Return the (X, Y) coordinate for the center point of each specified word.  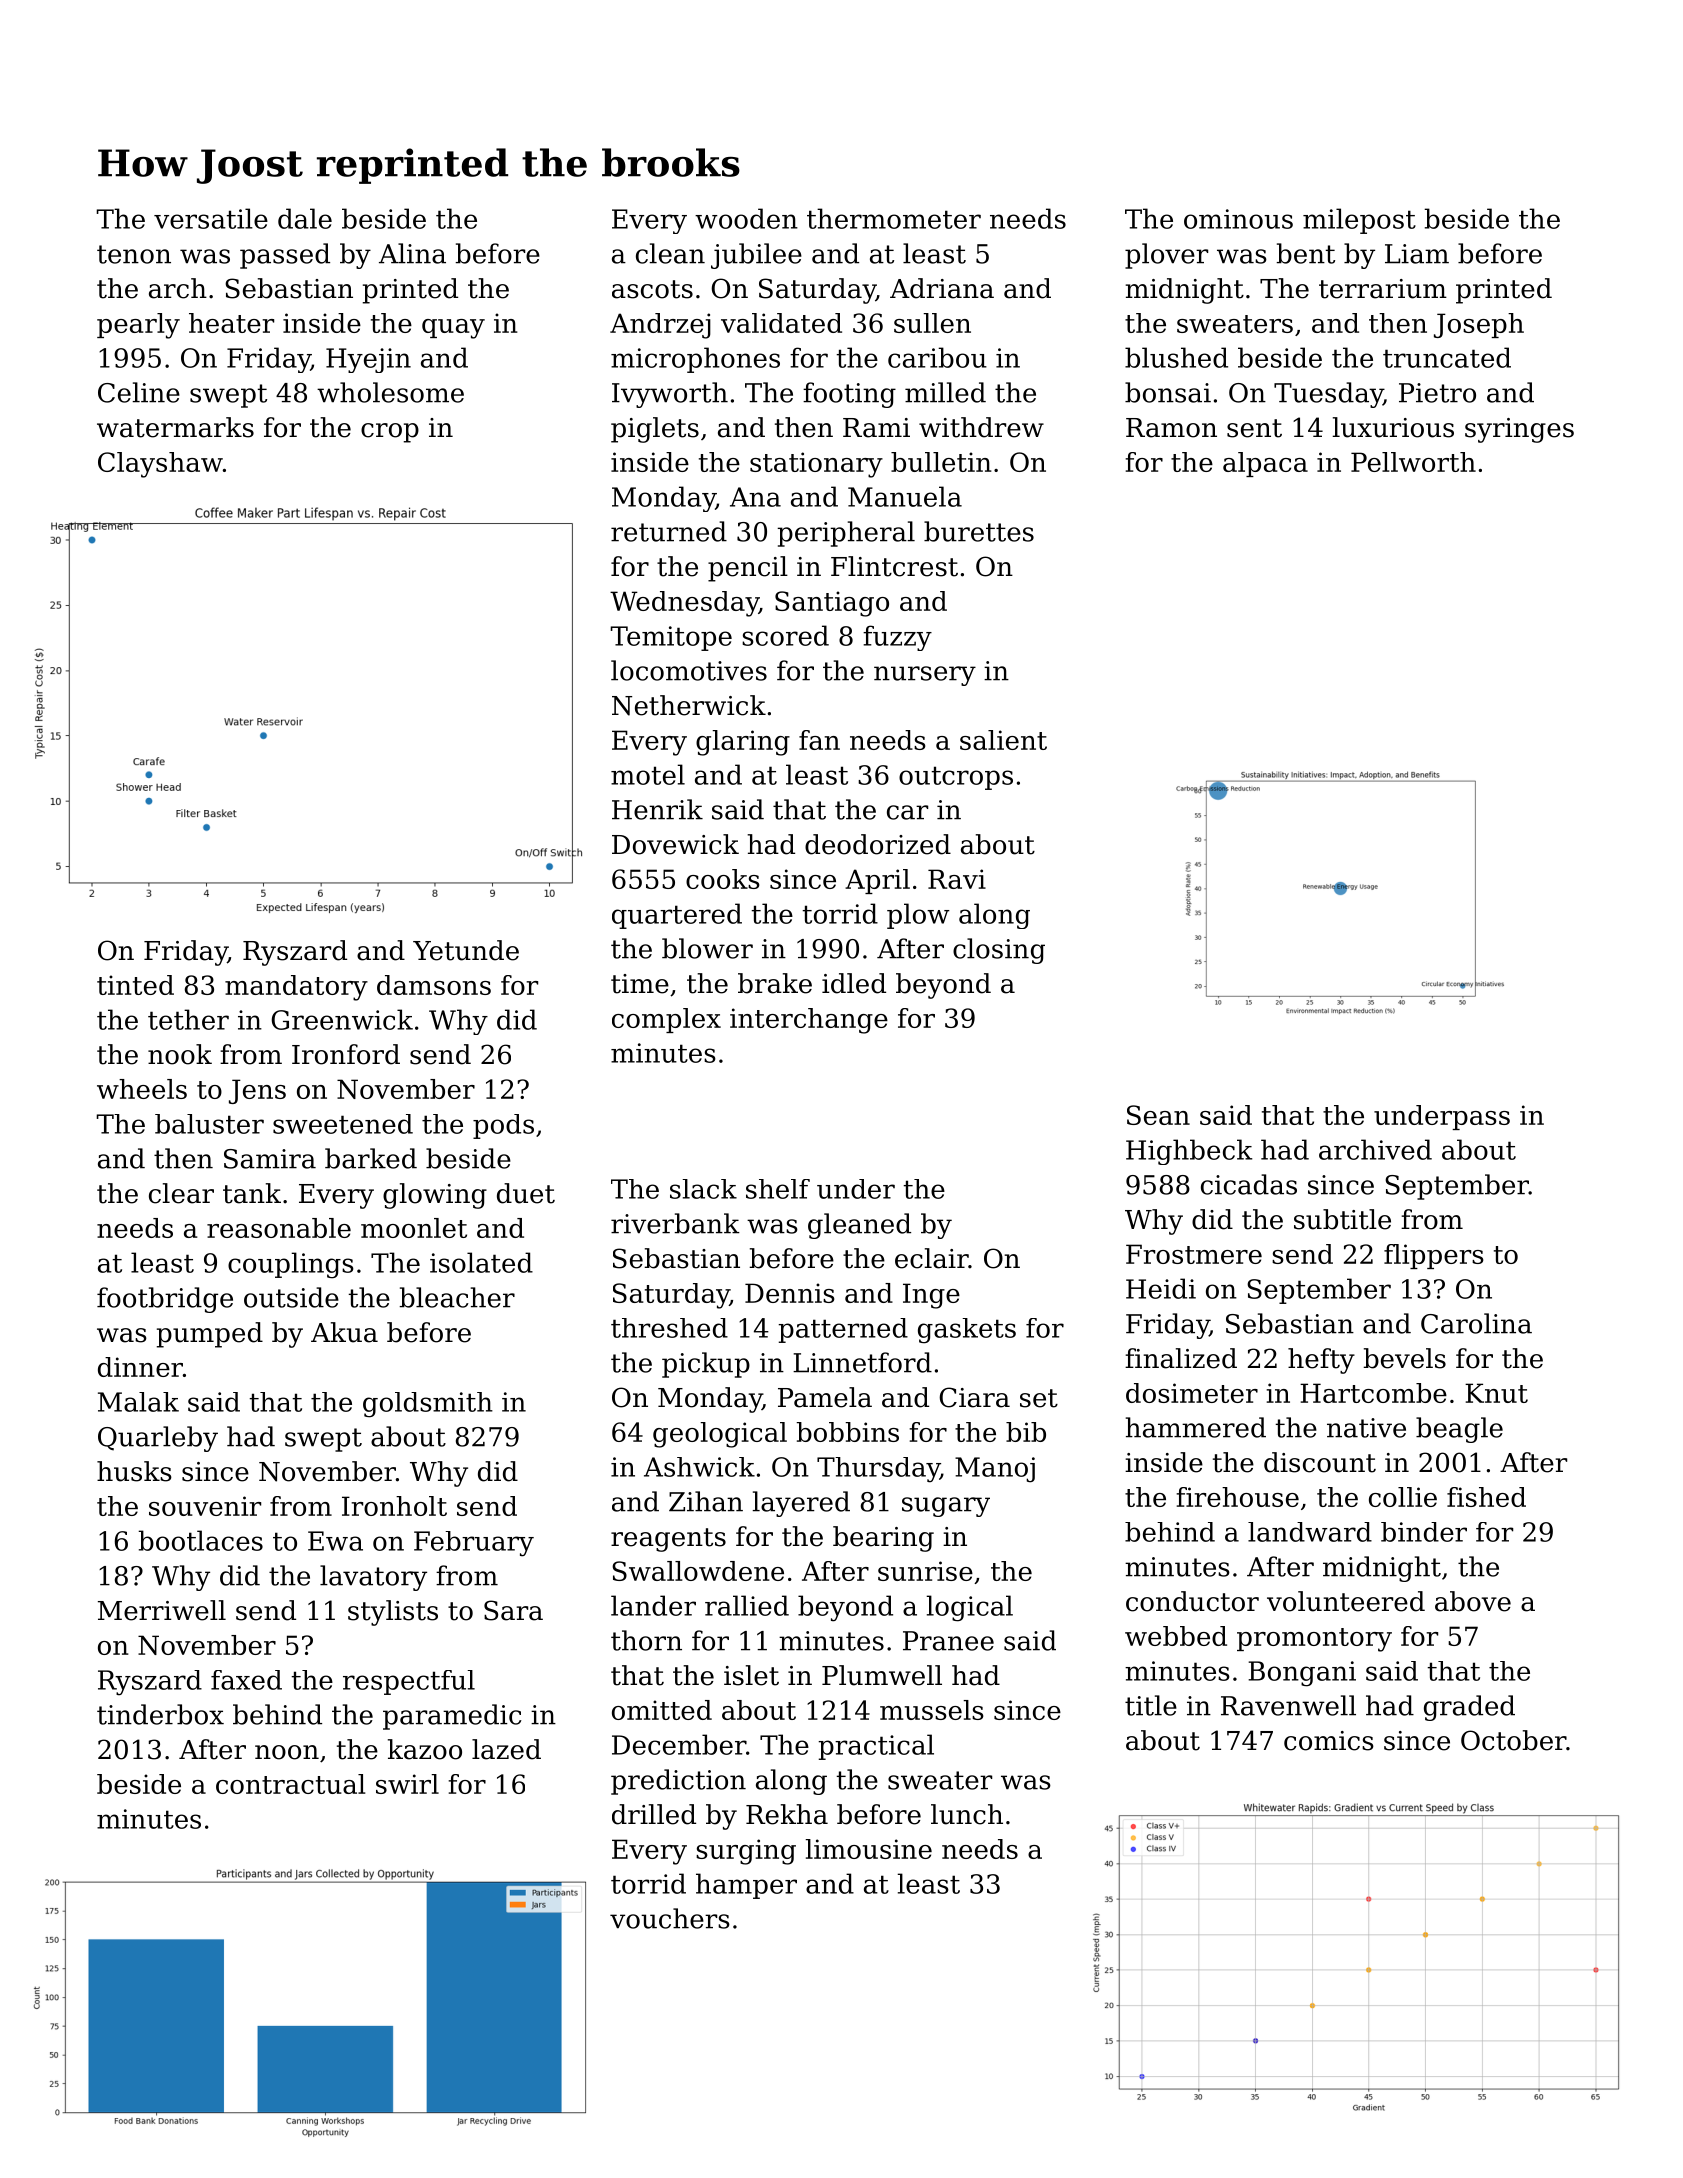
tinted (135, 985)
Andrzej (660, 326)
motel (648, 774)
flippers (1434, 1256)
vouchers (670, 1918)
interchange (809, 1021)
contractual (290, 1784)
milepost (1359, 221)
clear (181, 1193)
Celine (139, 392)
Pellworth (1413, 462)
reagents (668, 1540)
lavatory (373, 1578)
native (1366, 1428)
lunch (967, 1814)
